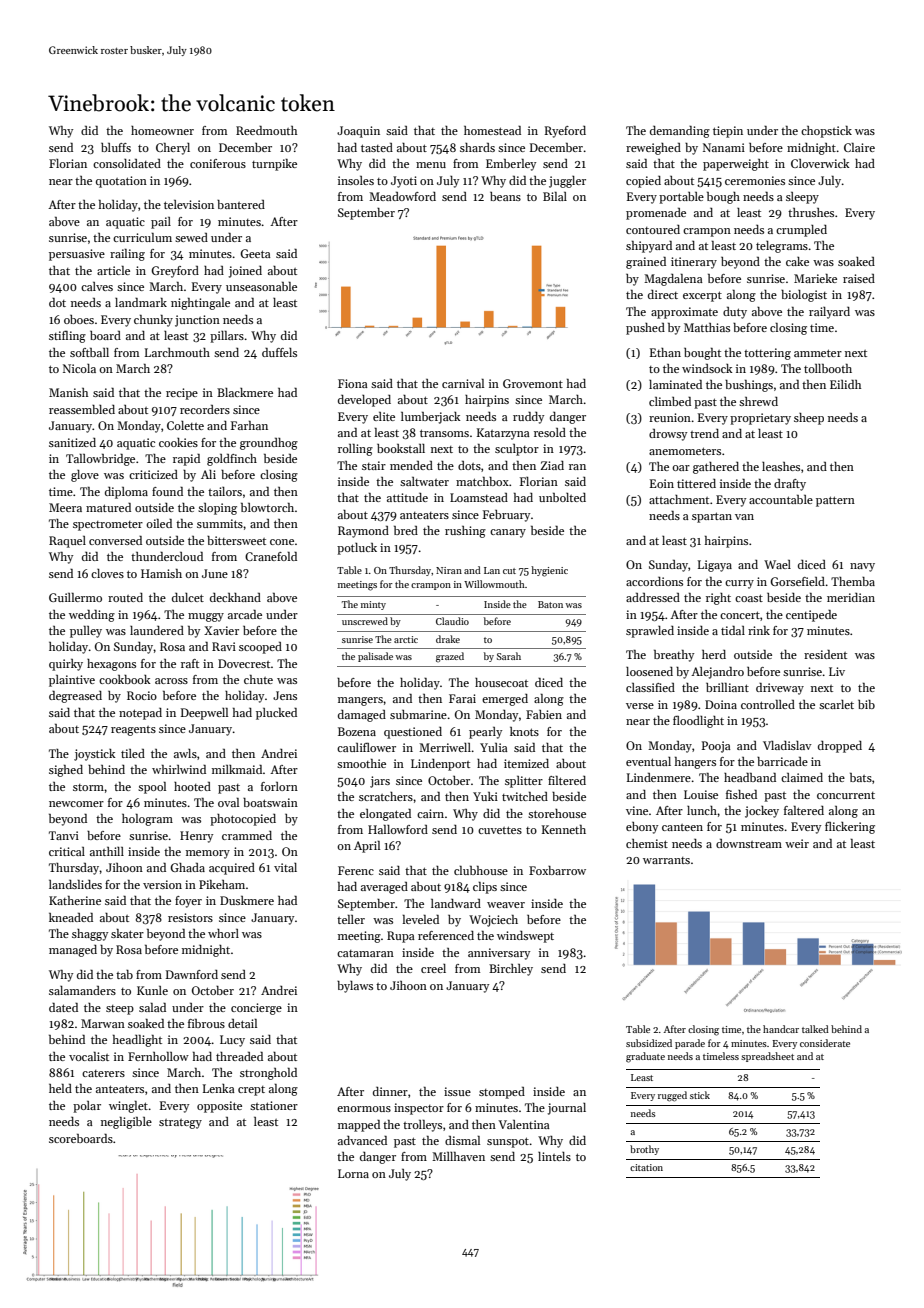 This document has width=924, height=1308. I want to click on Louise, so click(701, 794).
